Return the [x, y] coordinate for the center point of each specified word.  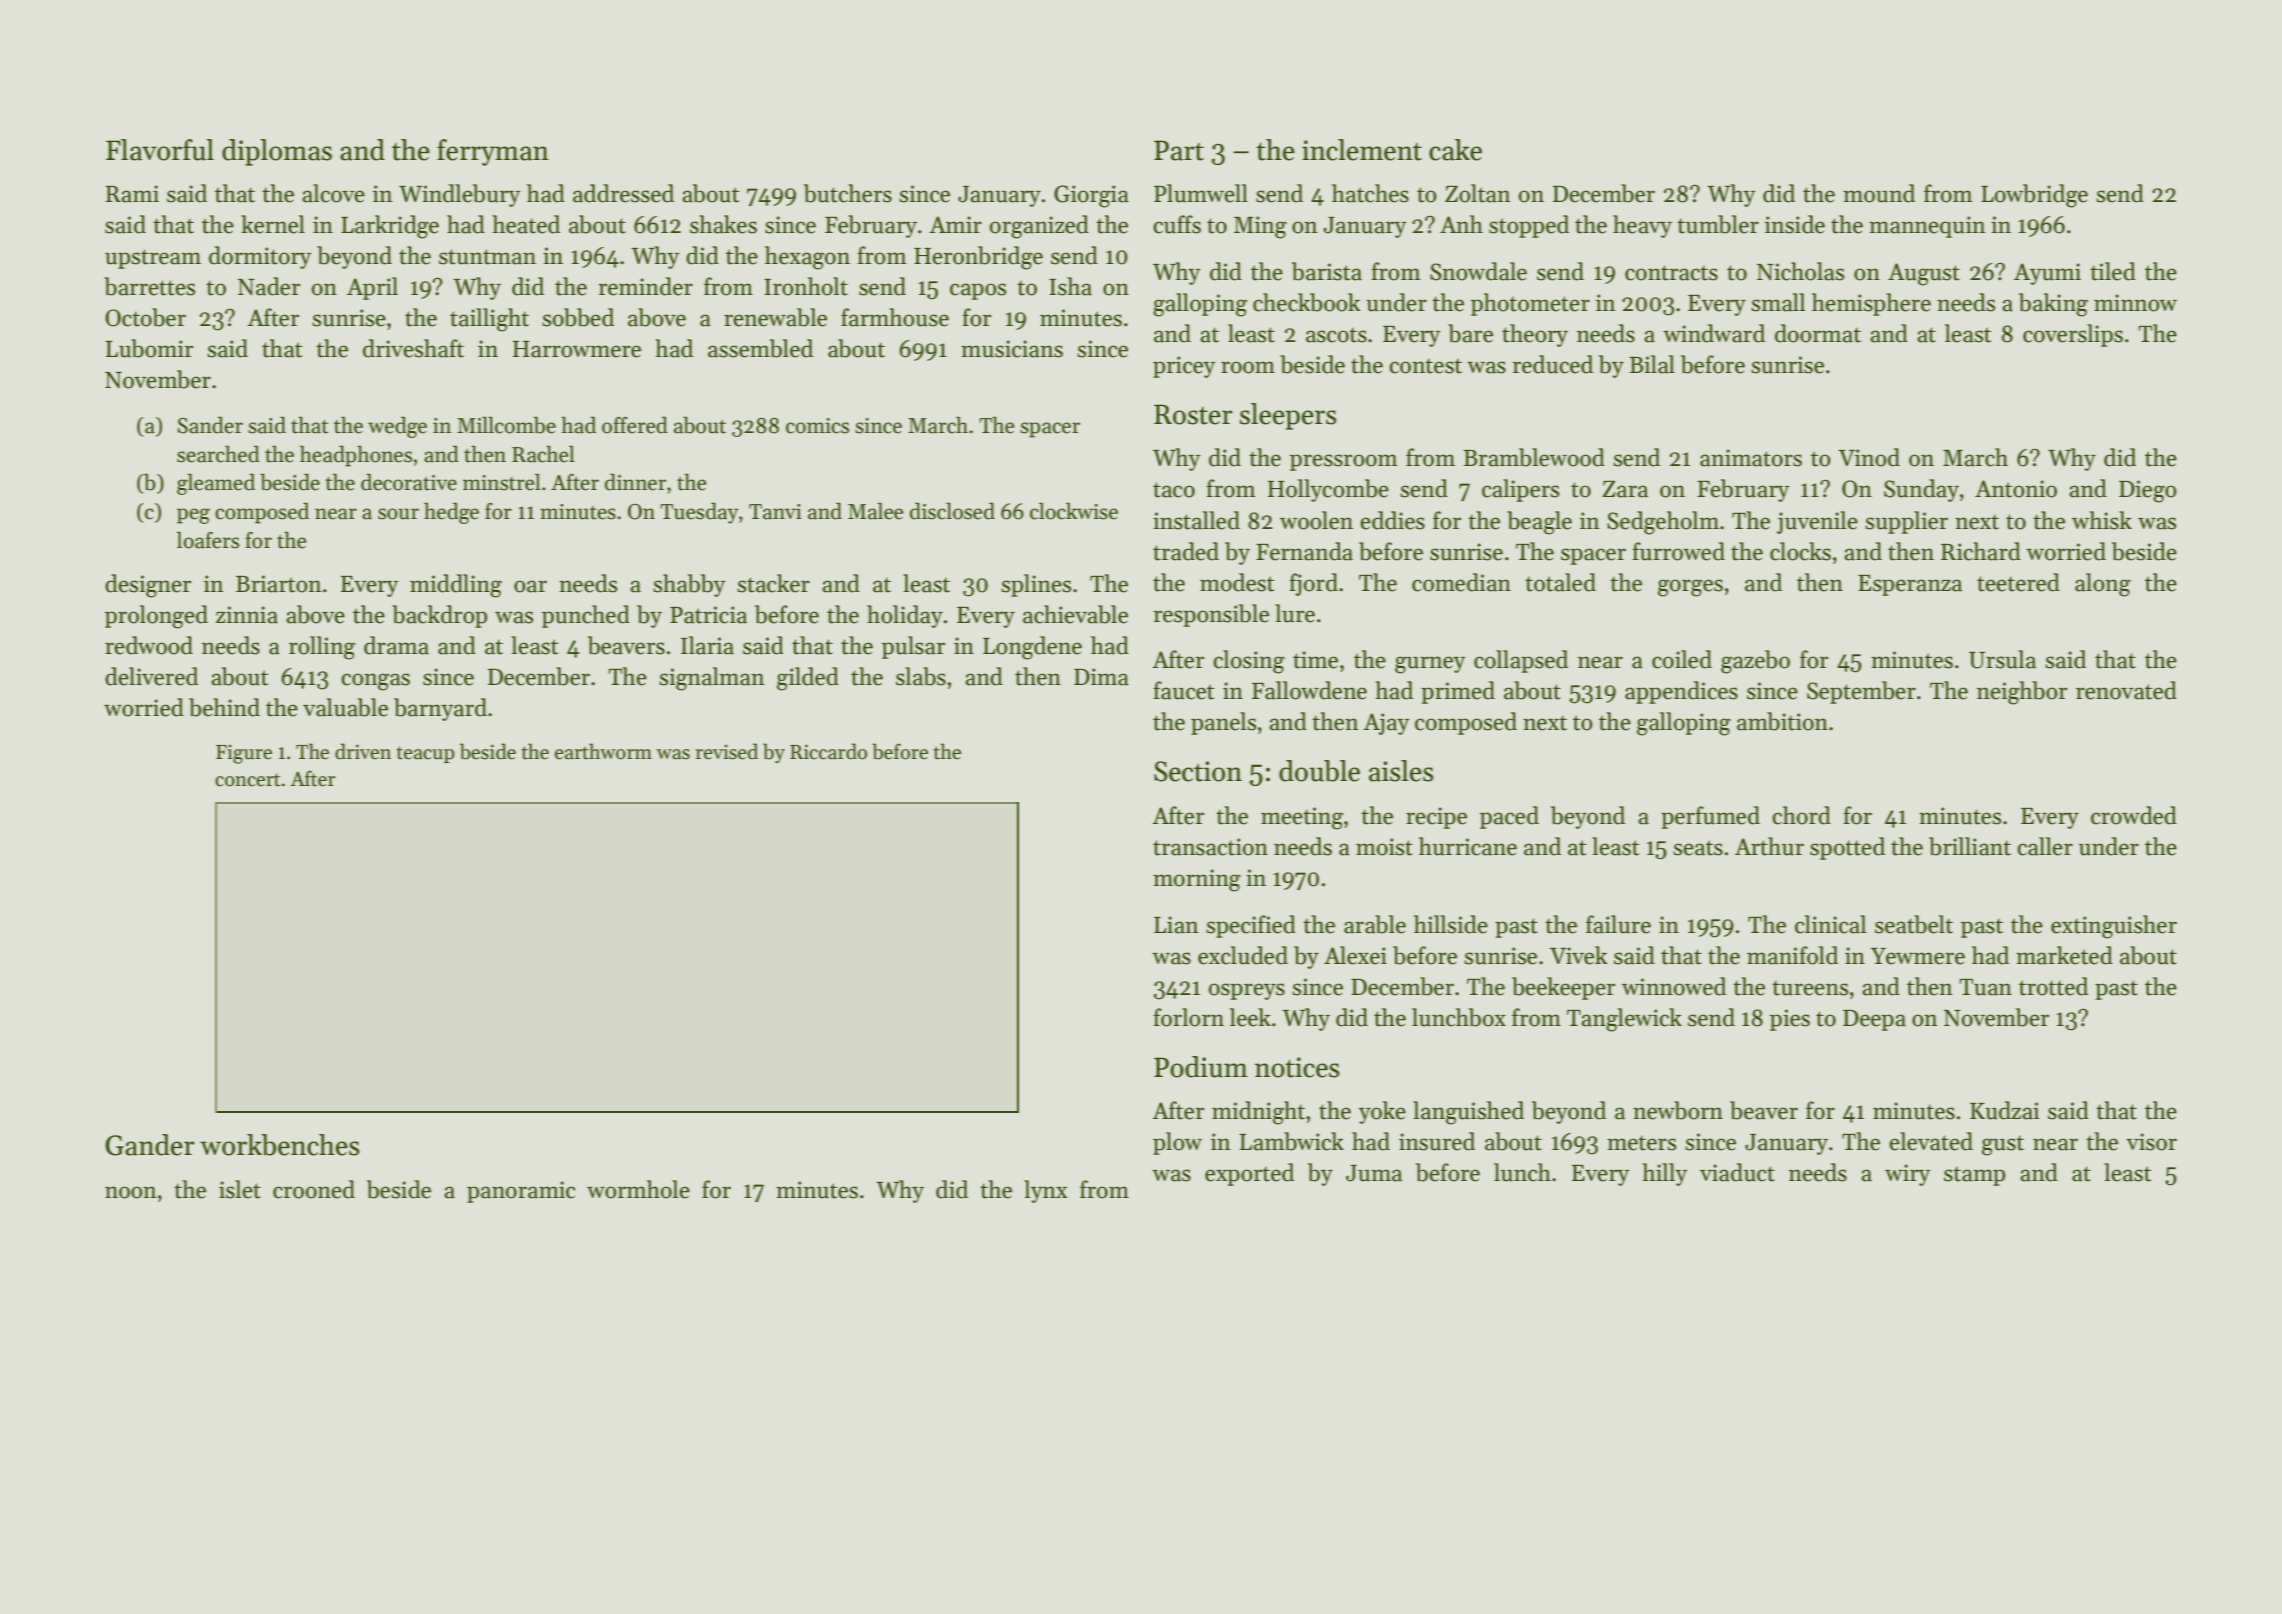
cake [1455, 150]
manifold [1792, 955]
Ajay [1386, 724]
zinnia [247, 615]
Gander [150, 1145]
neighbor [2022, 693]
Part [1179, 150]
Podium [1201, 1067]
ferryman [493, 152]
